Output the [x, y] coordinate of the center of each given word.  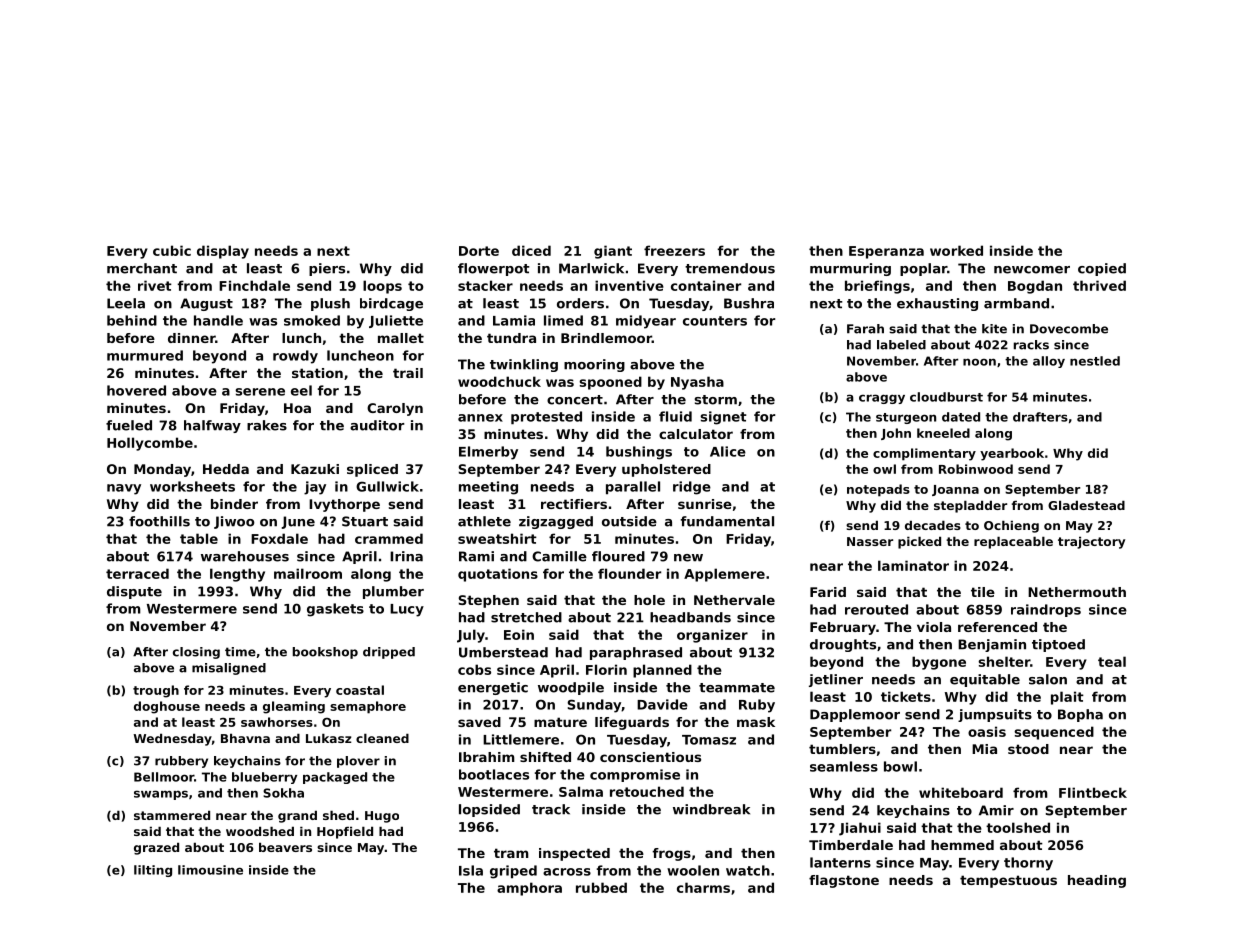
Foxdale [279, 538]
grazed [156, 848]
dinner [191, 338]
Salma [581, 791]
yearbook [1012, 454]
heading [1097, 881]
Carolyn [395, 409]
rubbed [601, 887]
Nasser [870, 541]
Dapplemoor [855, 715]
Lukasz [329, 738]
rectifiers [574, 504]
